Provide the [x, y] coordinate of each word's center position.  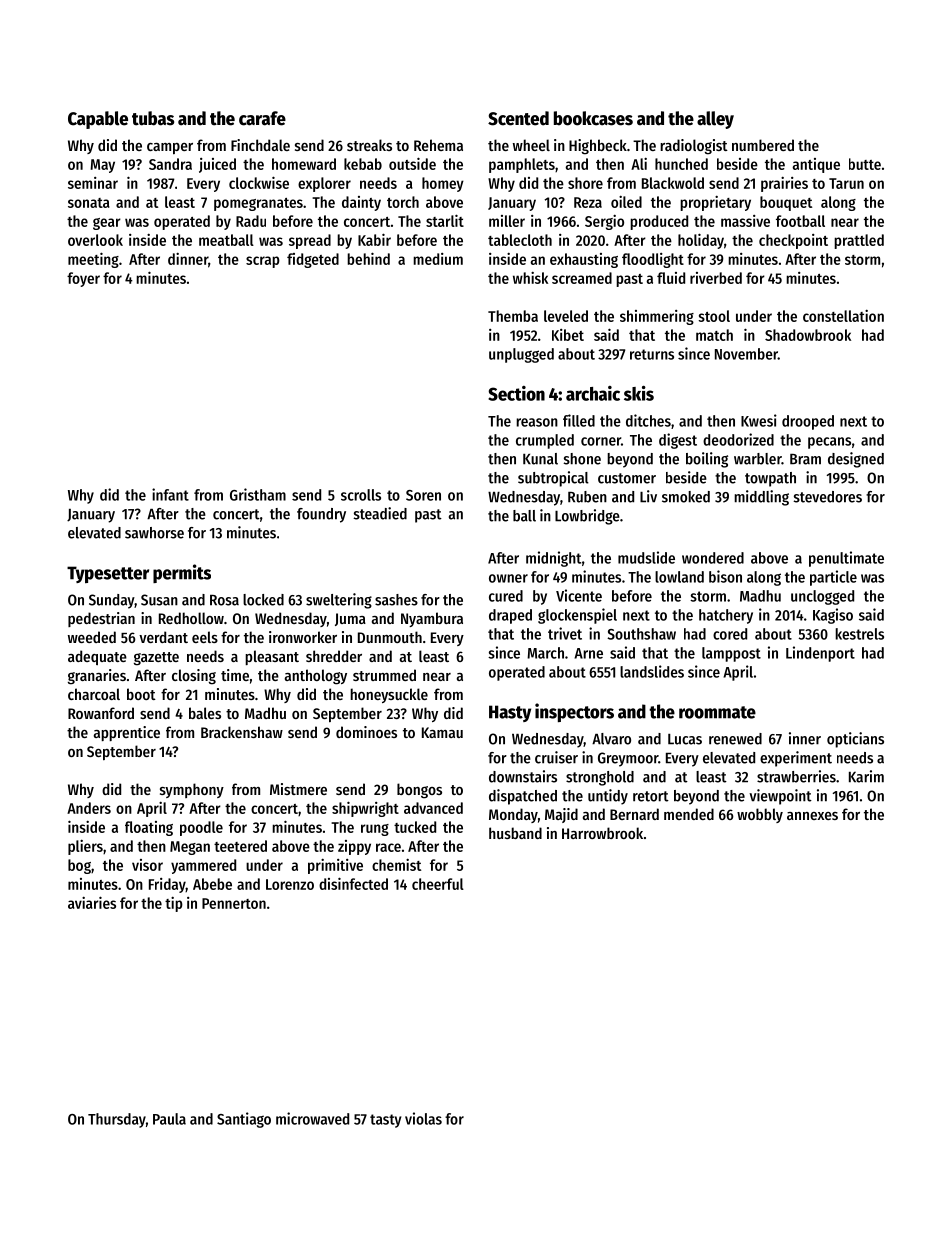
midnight [553, 559]
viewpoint [780, 797]
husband [515, 833]
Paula [169, 1119]
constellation [843, 316]
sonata [89, 203]
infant [170, 494]
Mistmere [298, 789]
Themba [513, 316]
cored [730, 634]
